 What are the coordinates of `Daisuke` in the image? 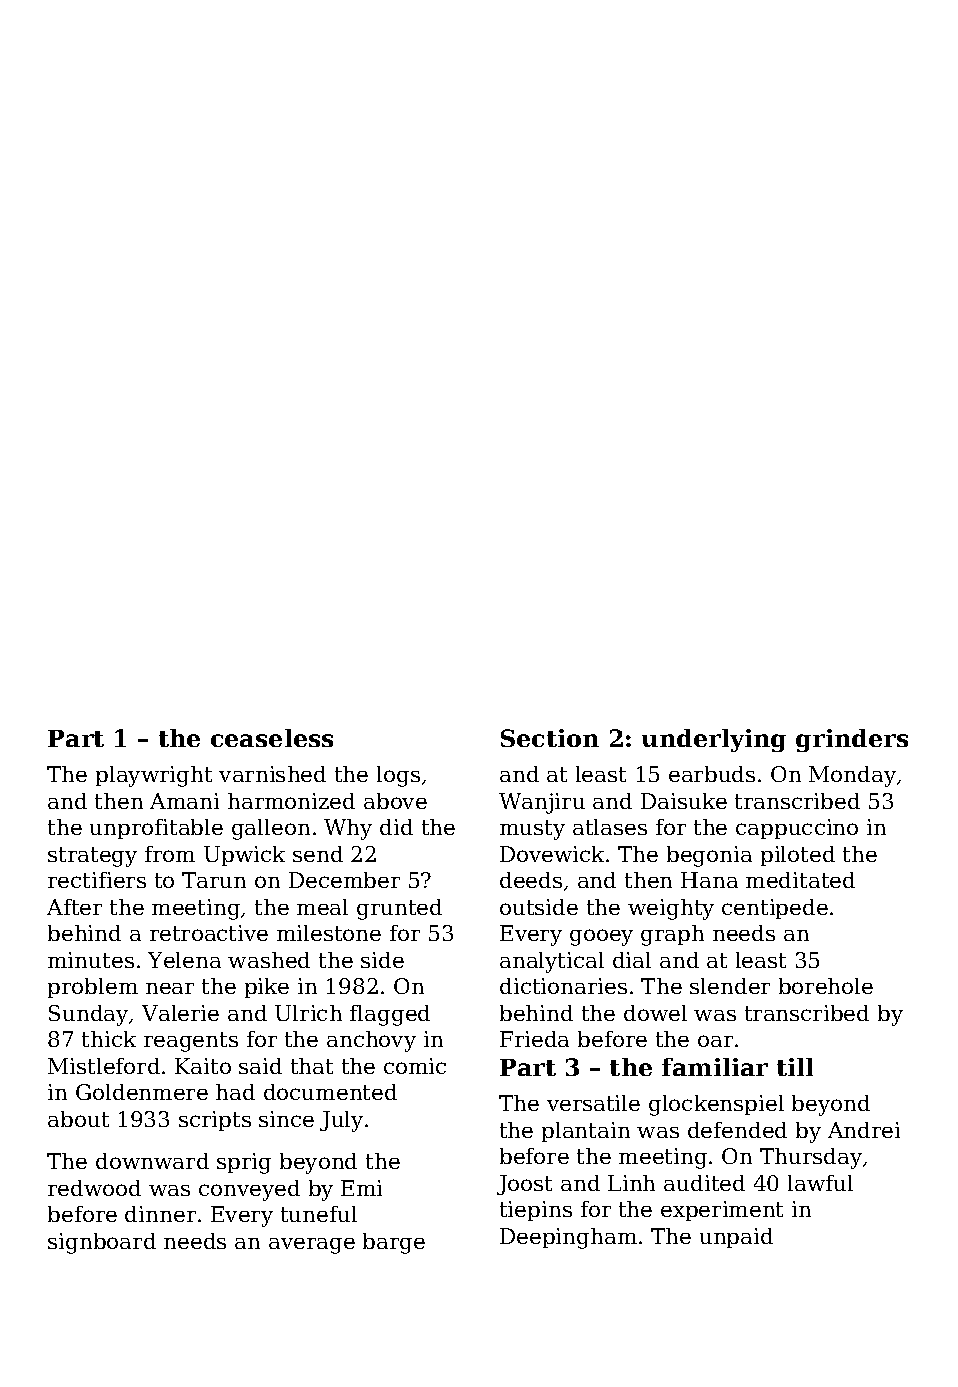 It's located at (684, 801).
